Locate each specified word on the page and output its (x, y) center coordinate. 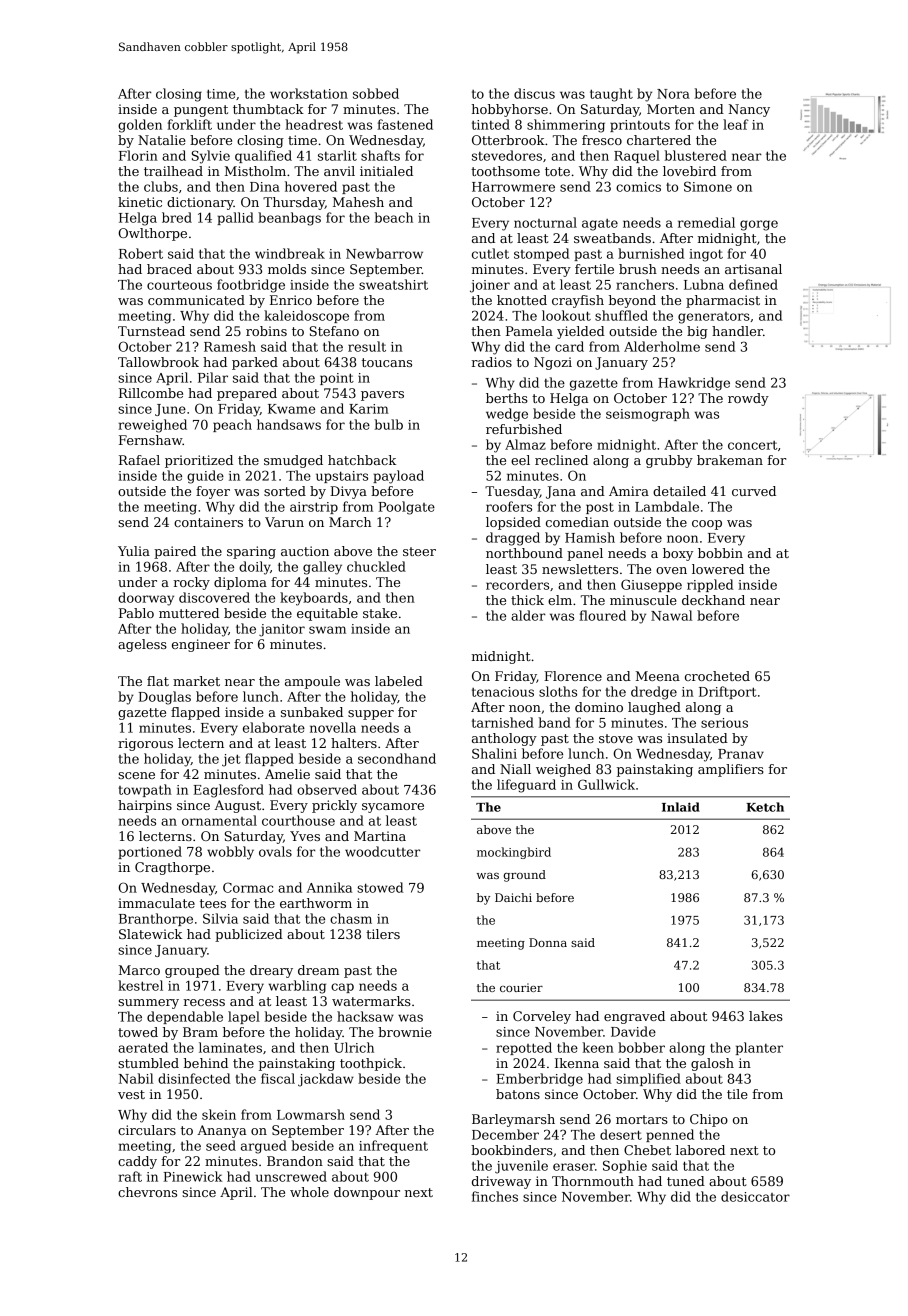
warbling (297, 987)
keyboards (314, 599)
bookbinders (512, 1150)
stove (616, 738)
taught (611, 95)
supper (371, 715)
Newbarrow (384, 253)
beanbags (289, 219)
